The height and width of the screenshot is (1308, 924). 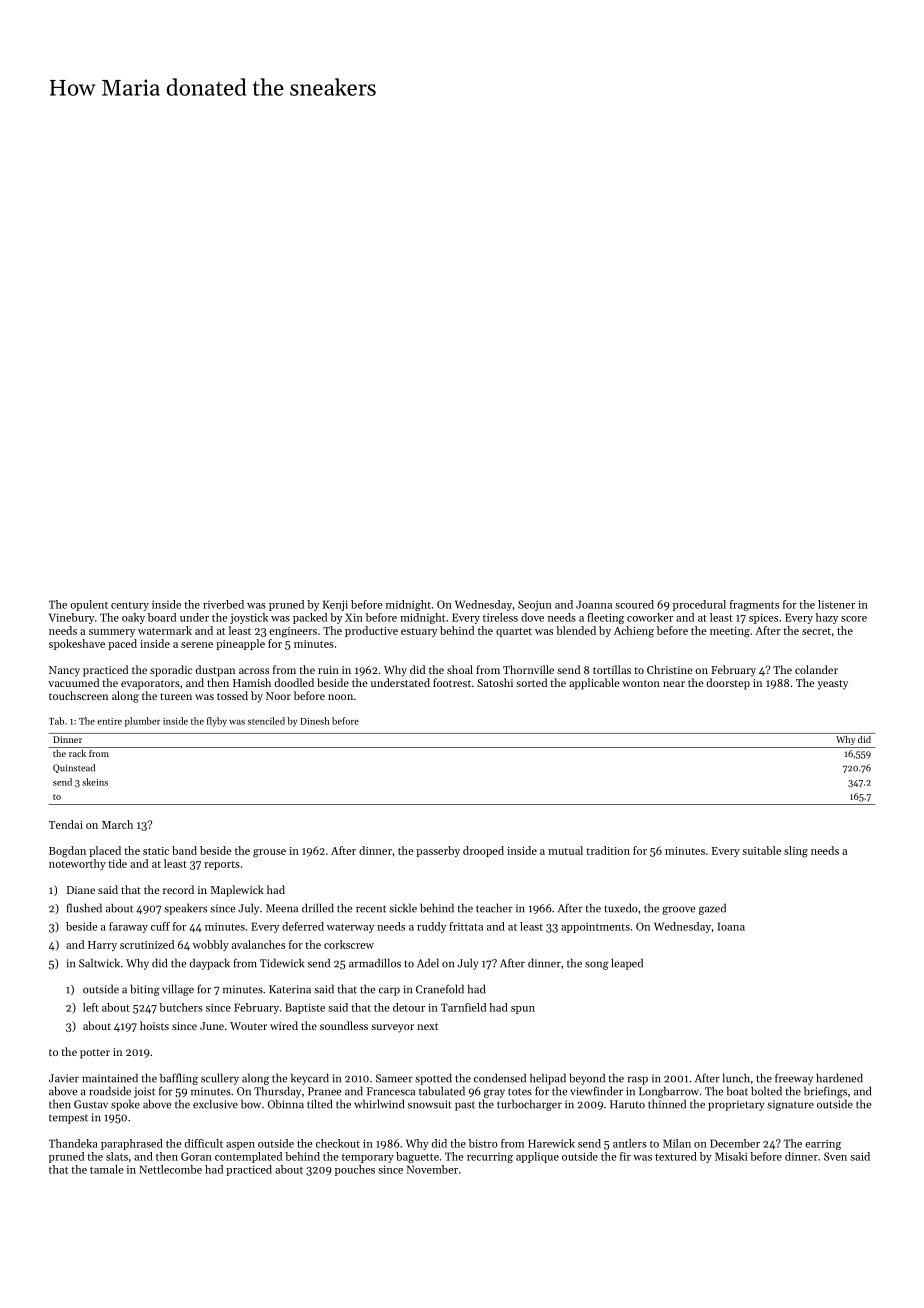 I want to click on potter, so click(x=95, y=1054).
